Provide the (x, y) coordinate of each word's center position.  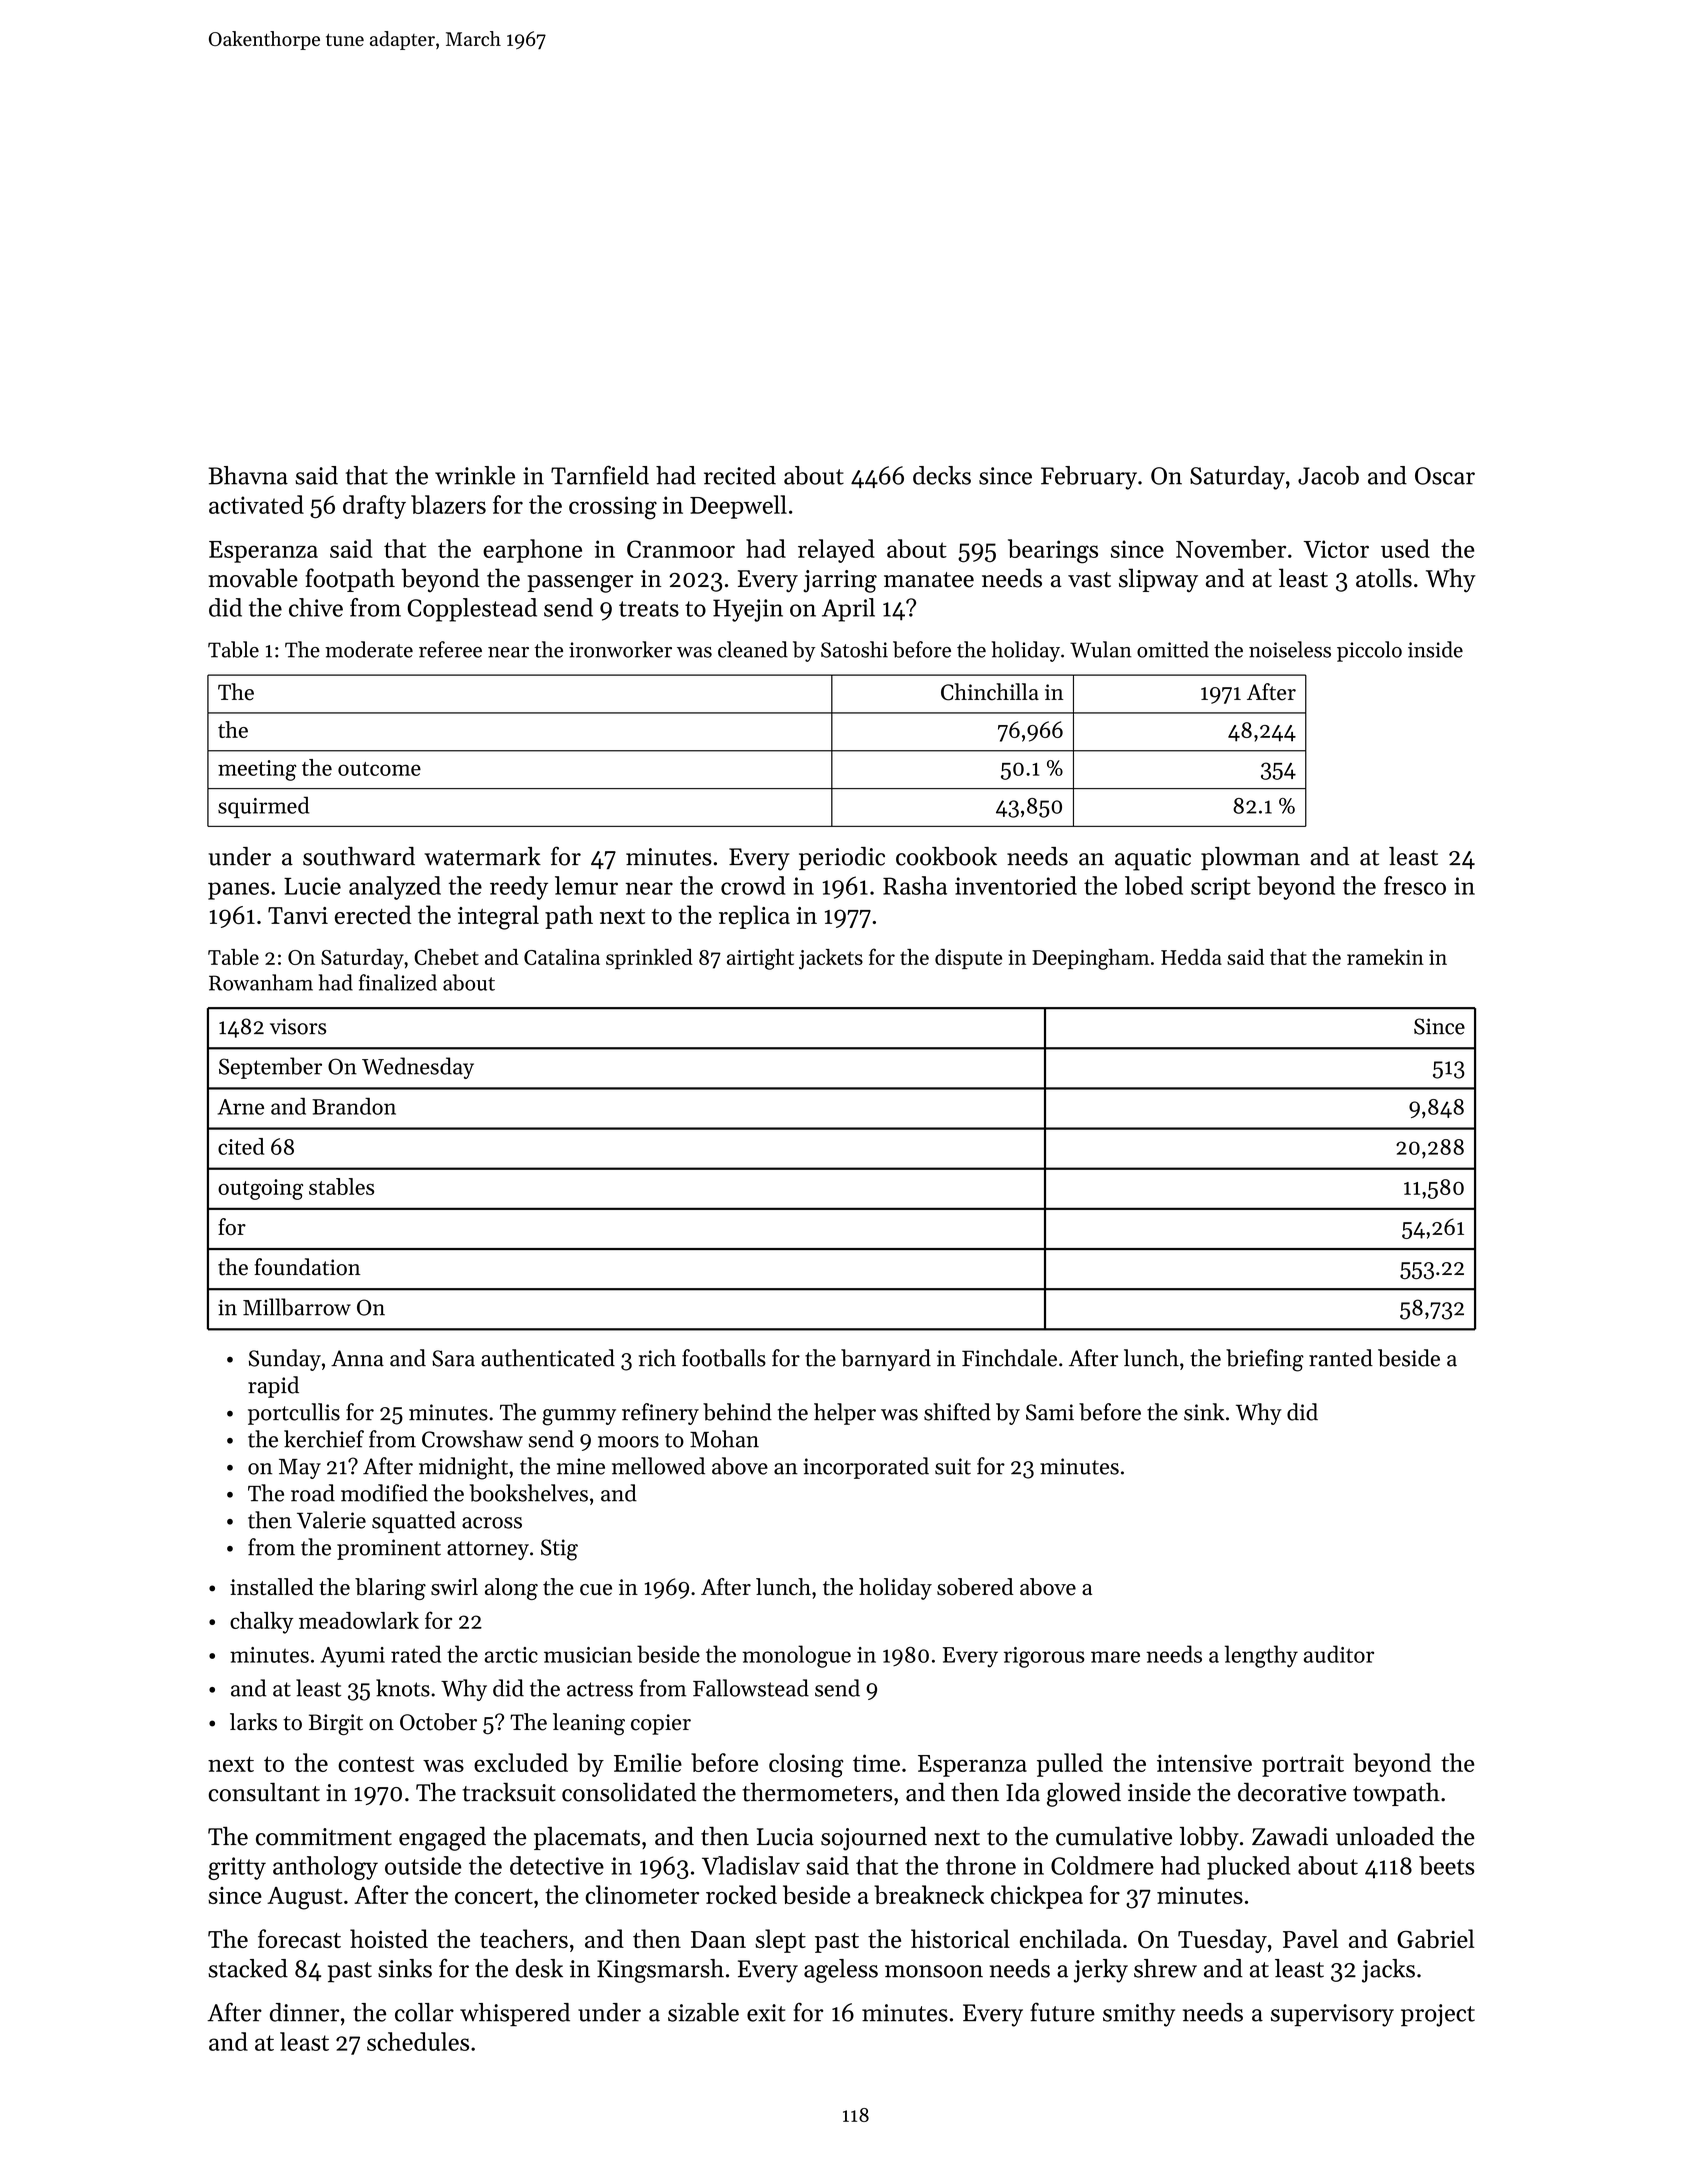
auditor (1339, 1654)
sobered (975, 1587)
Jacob (1328, 475)
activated (256, 504)
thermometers (817, 1792)
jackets (831, 959)
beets (1446, 1865)
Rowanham (261, 982)
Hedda (1191, 957)
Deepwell (738, 507)
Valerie (331, 1520)
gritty (237, 1868)
